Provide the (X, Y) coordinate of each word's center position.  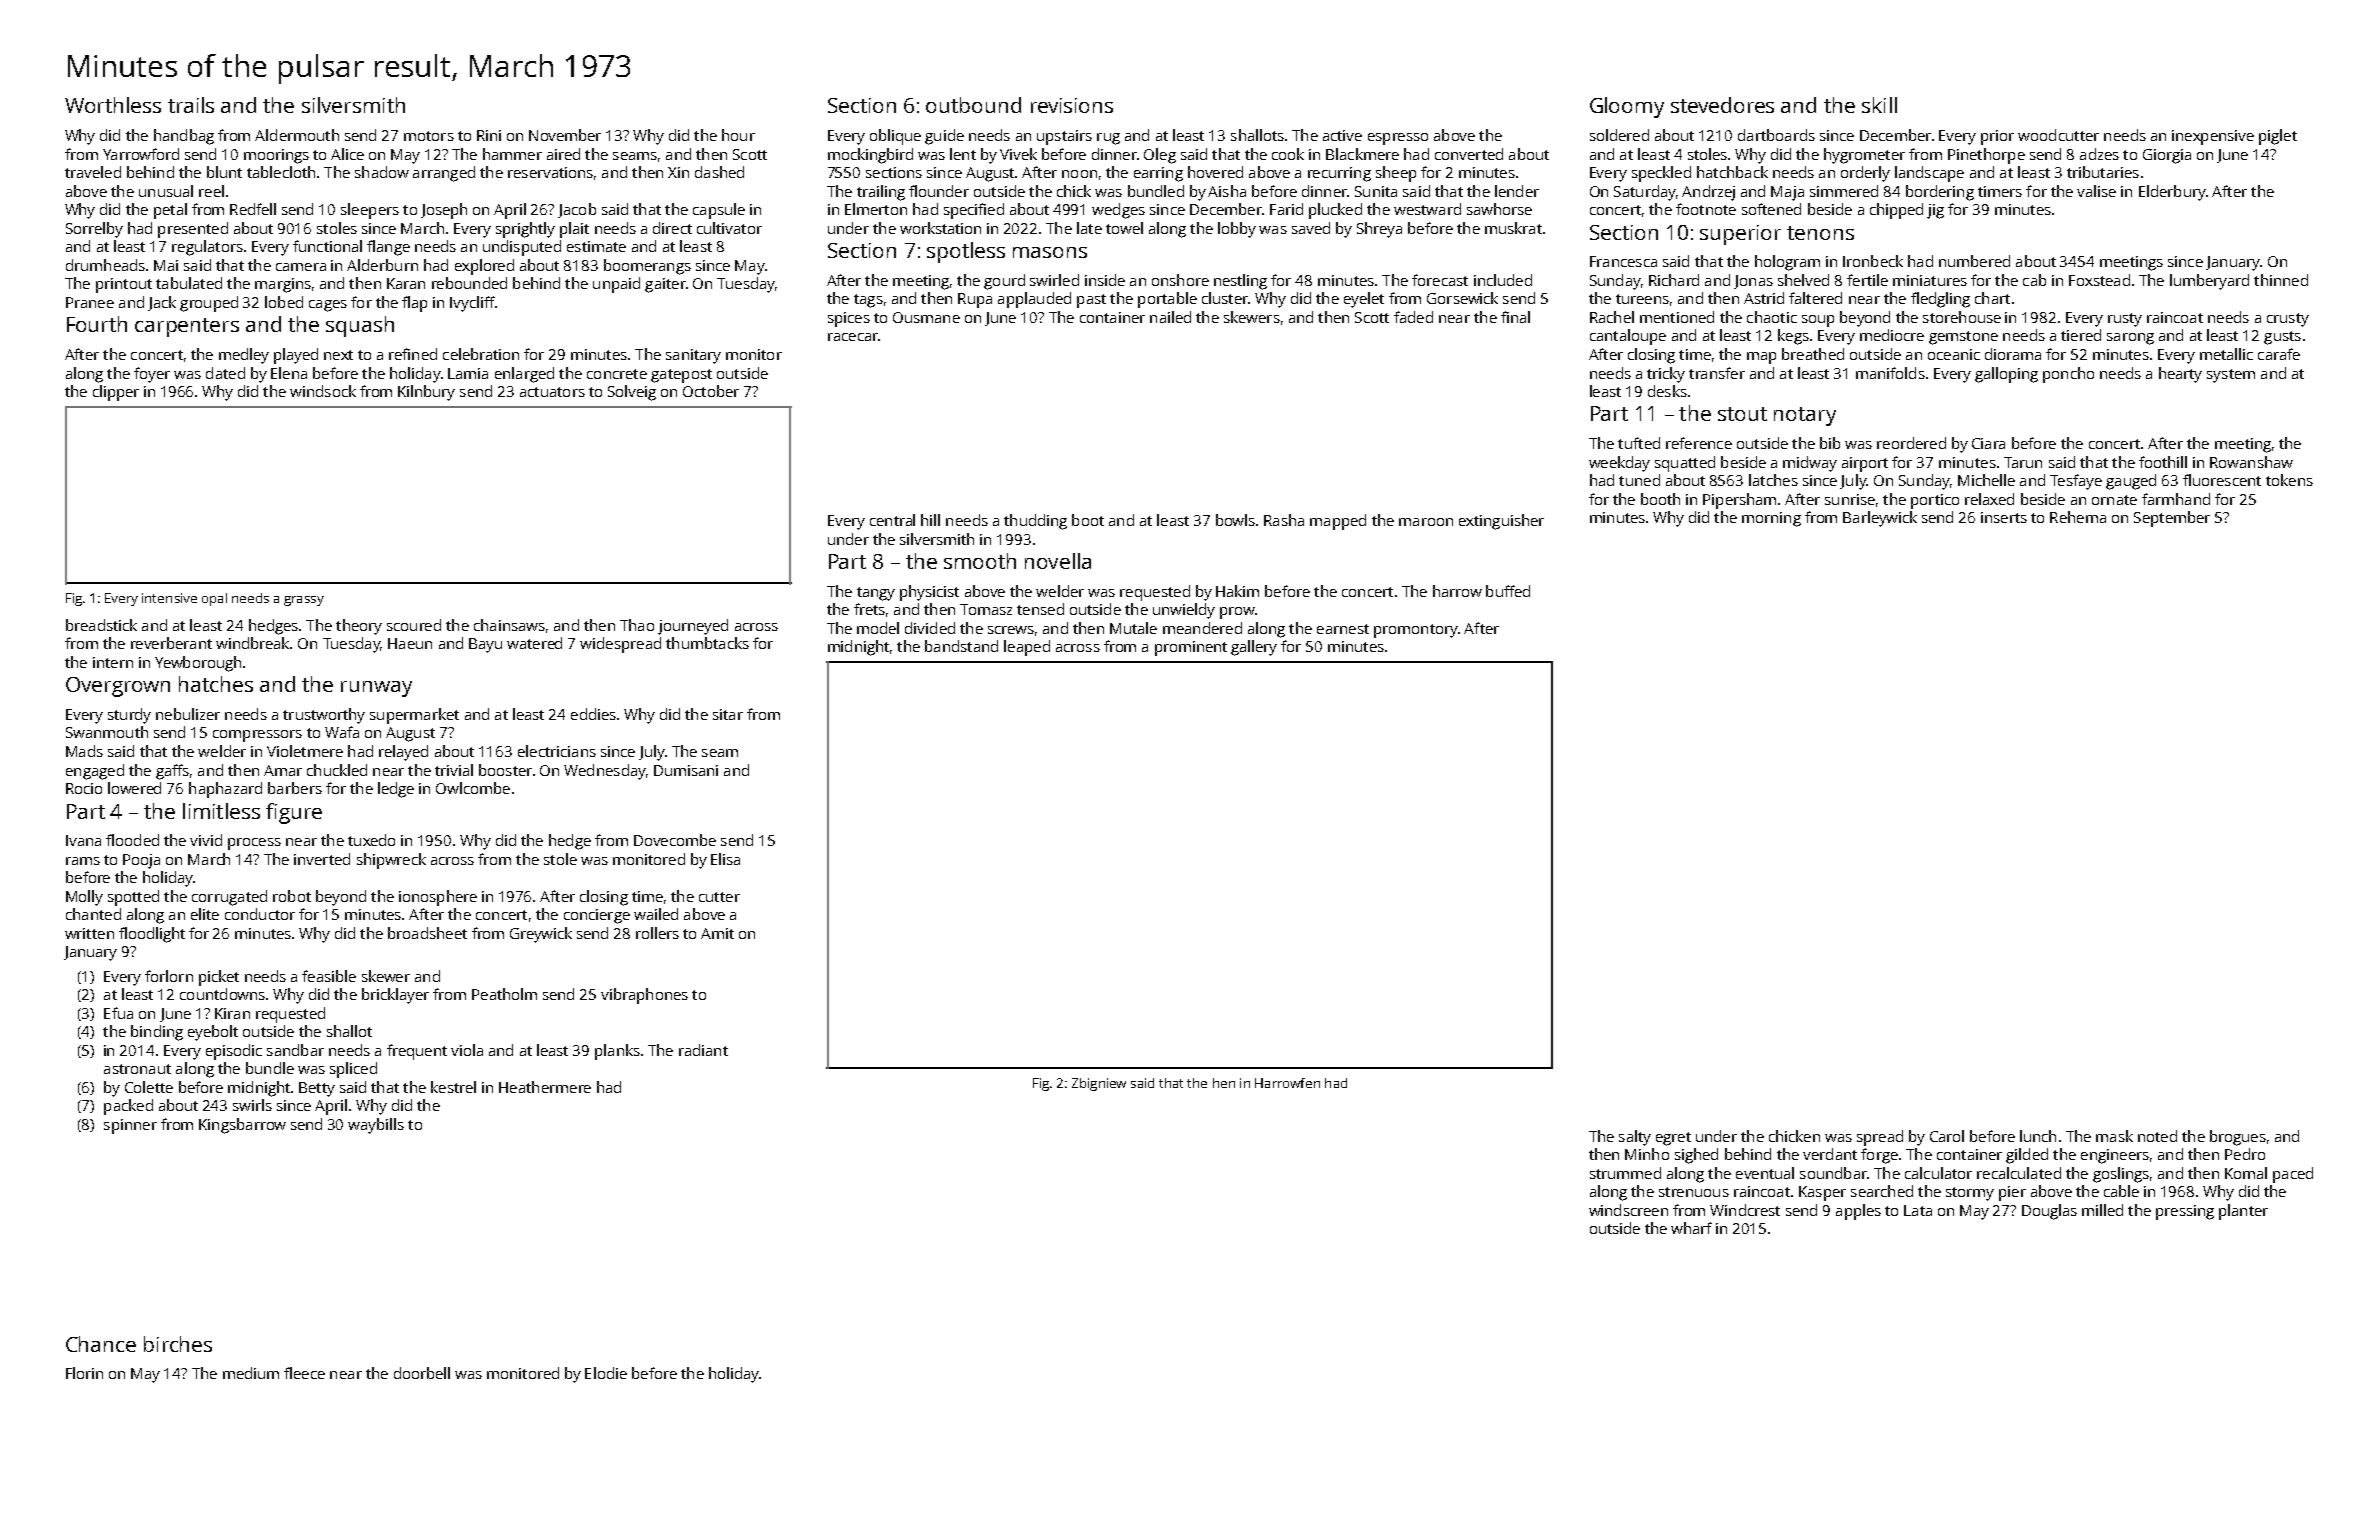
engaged (95, 772)
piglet (2278, 137)
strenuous (1694, 1192)
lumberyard (2209, 282)
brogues (2238, 1138)
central (892, 520)
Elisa (725, 859)
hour (738, 135)
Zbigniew (1099, 1084)
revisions (1072, 105)
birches (178, 1344)
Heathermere (545, 1087)
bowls (1235, 520)
